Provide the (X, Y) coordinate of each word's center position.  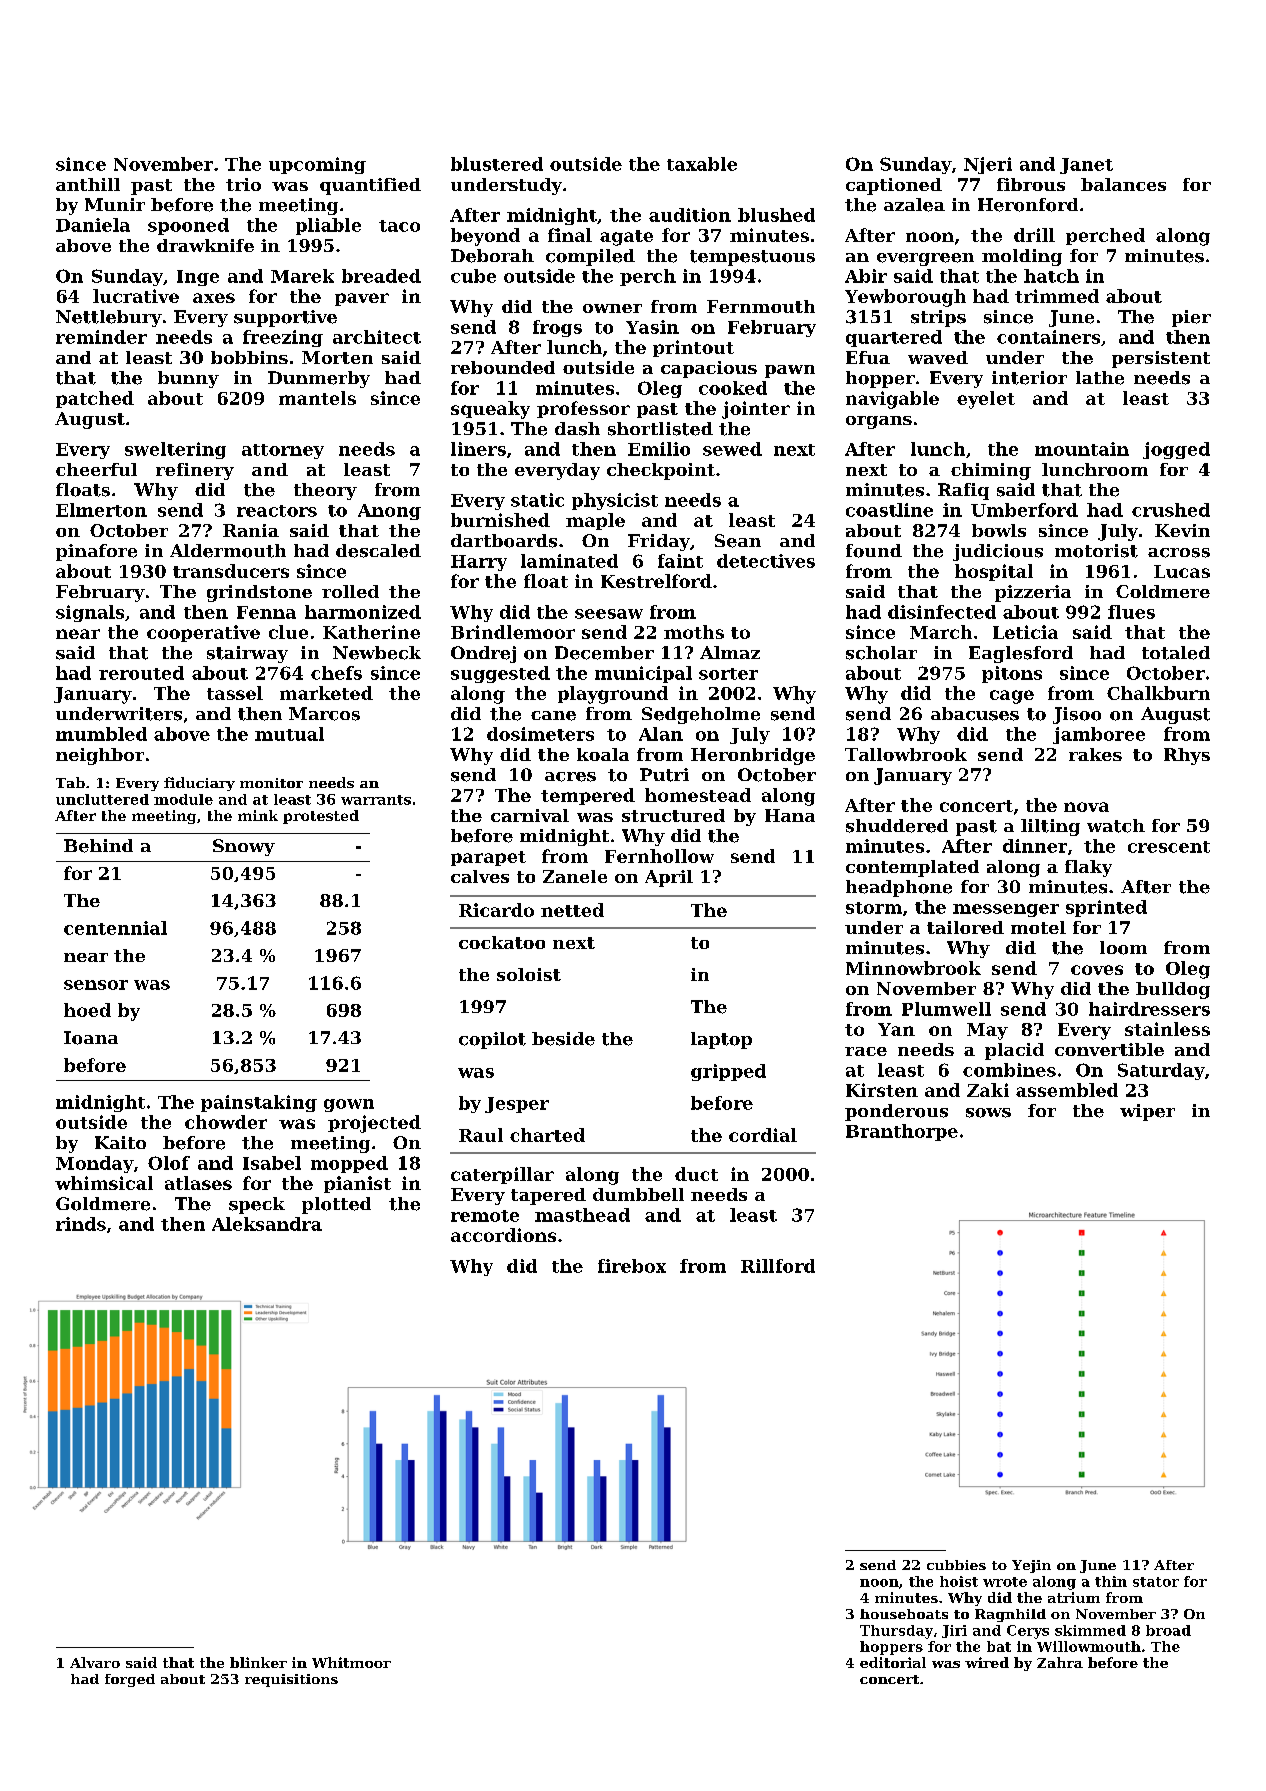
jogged (1176, 450)
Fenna (266, 612)
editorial (893, 1662)
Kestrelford (656, 581)
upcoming (317, 165)
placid (1014, 1051)
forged (130, 1680)
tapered (548, 1196)
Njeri (988, 165)
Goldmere (103, 1204)
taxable (702, 164)
